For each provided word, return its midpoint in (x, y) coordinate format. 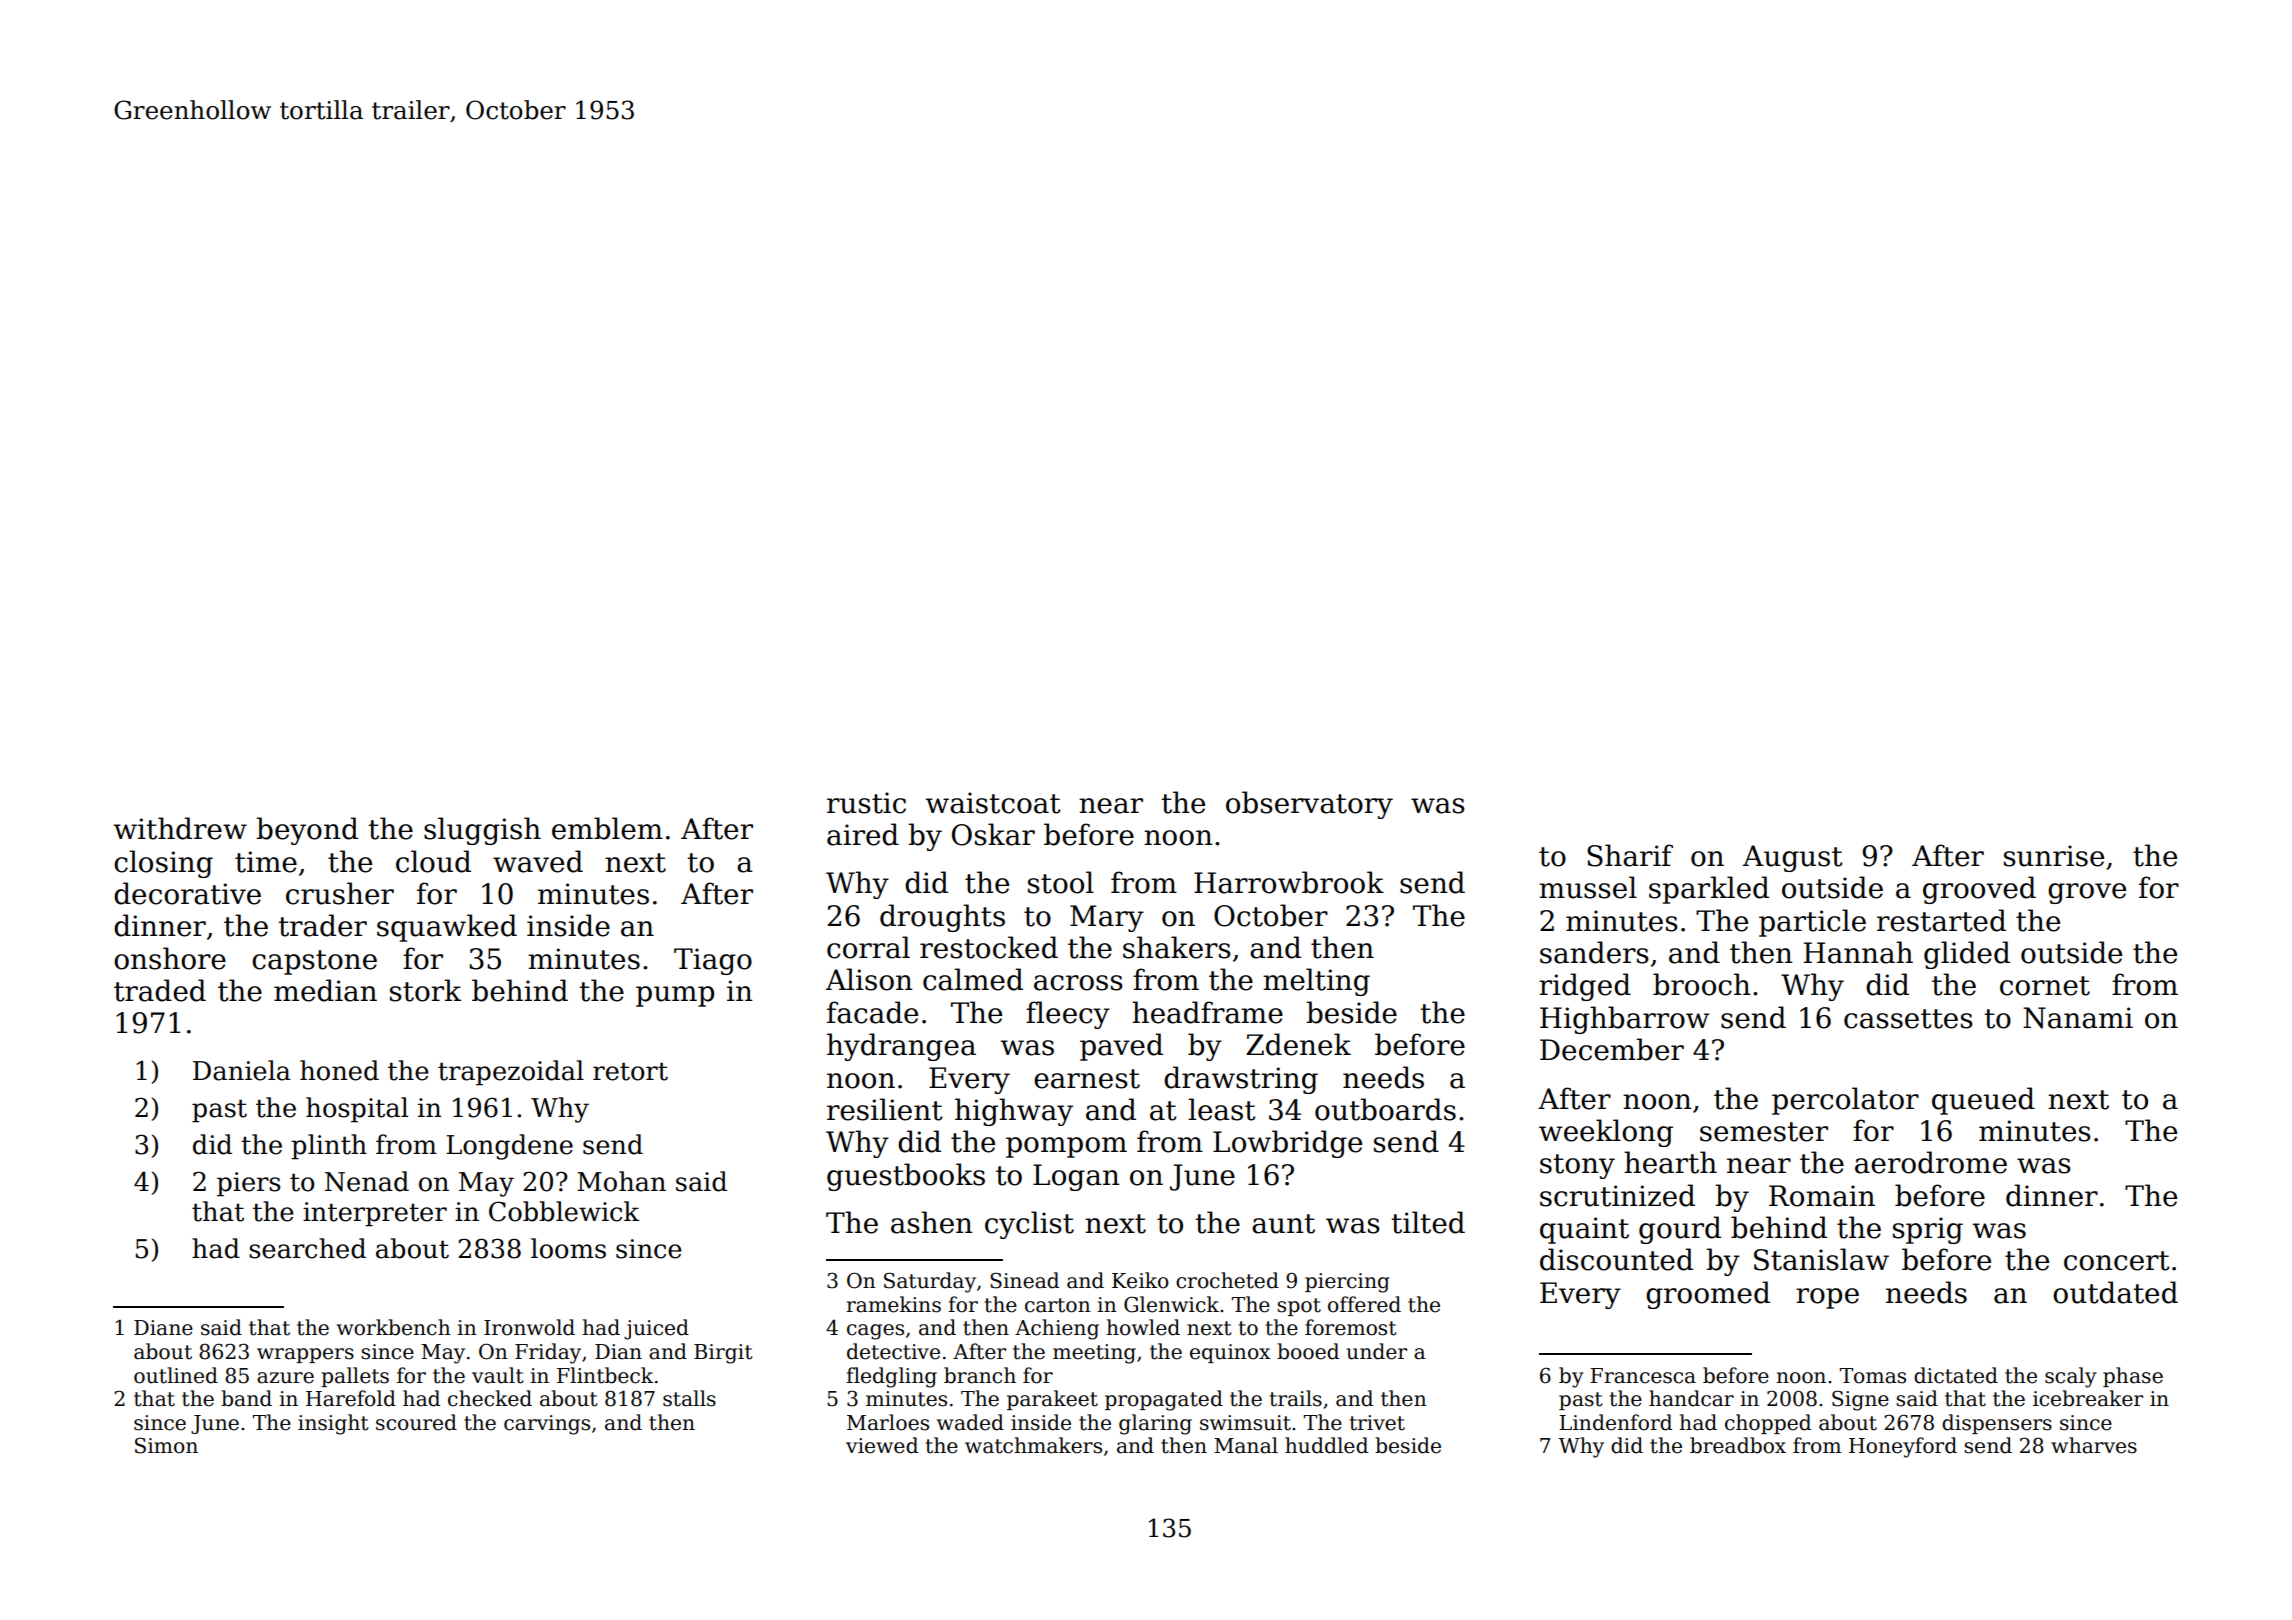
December (1612, 1049)
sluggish (482, 831)
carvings (547, 1425)
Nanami (2078, 1018)
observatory (1309, 805)
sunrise (2054, 856)
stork (425, 990)
